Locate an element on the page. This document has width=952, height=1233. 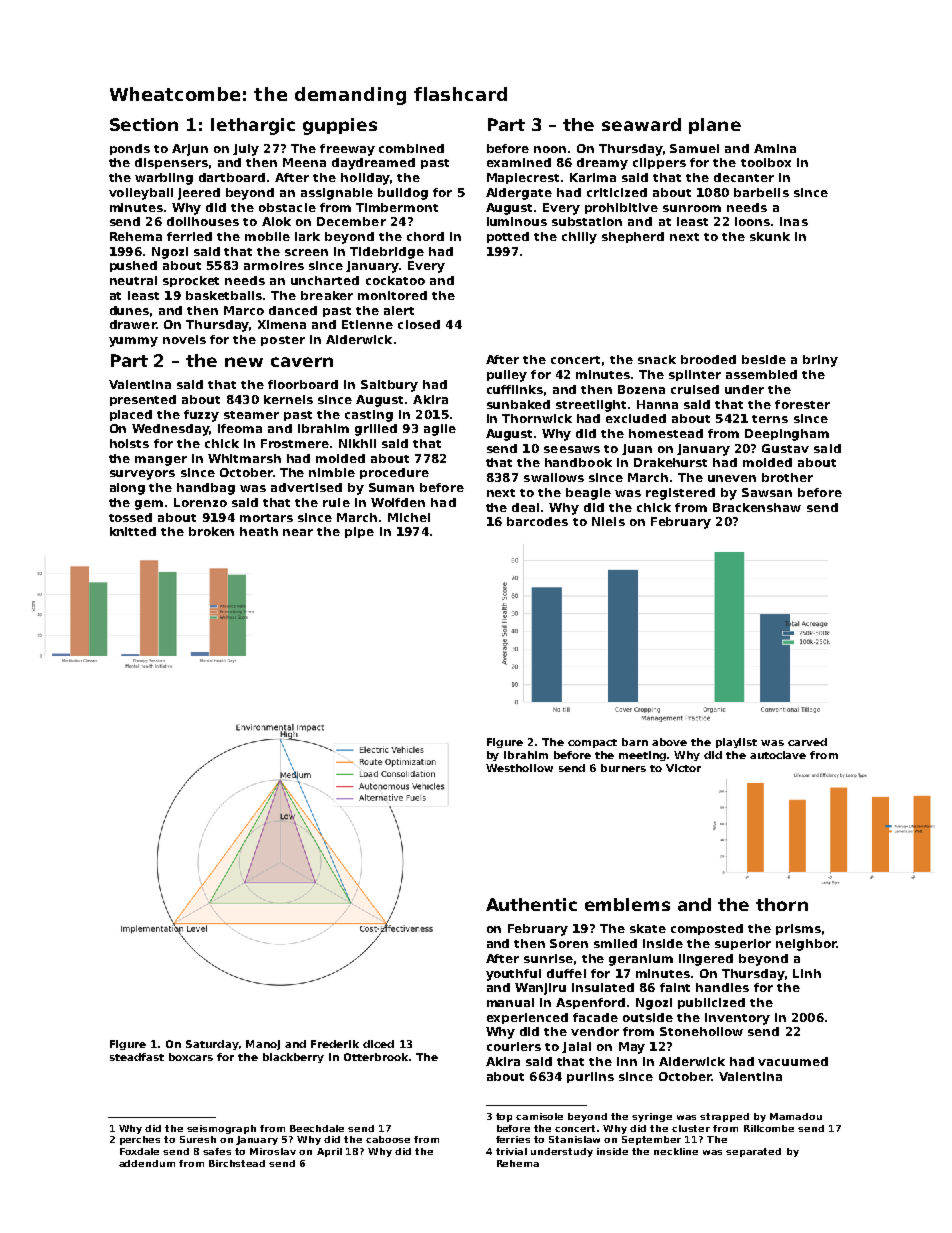
Amina is located at coordinates (775, 148).
